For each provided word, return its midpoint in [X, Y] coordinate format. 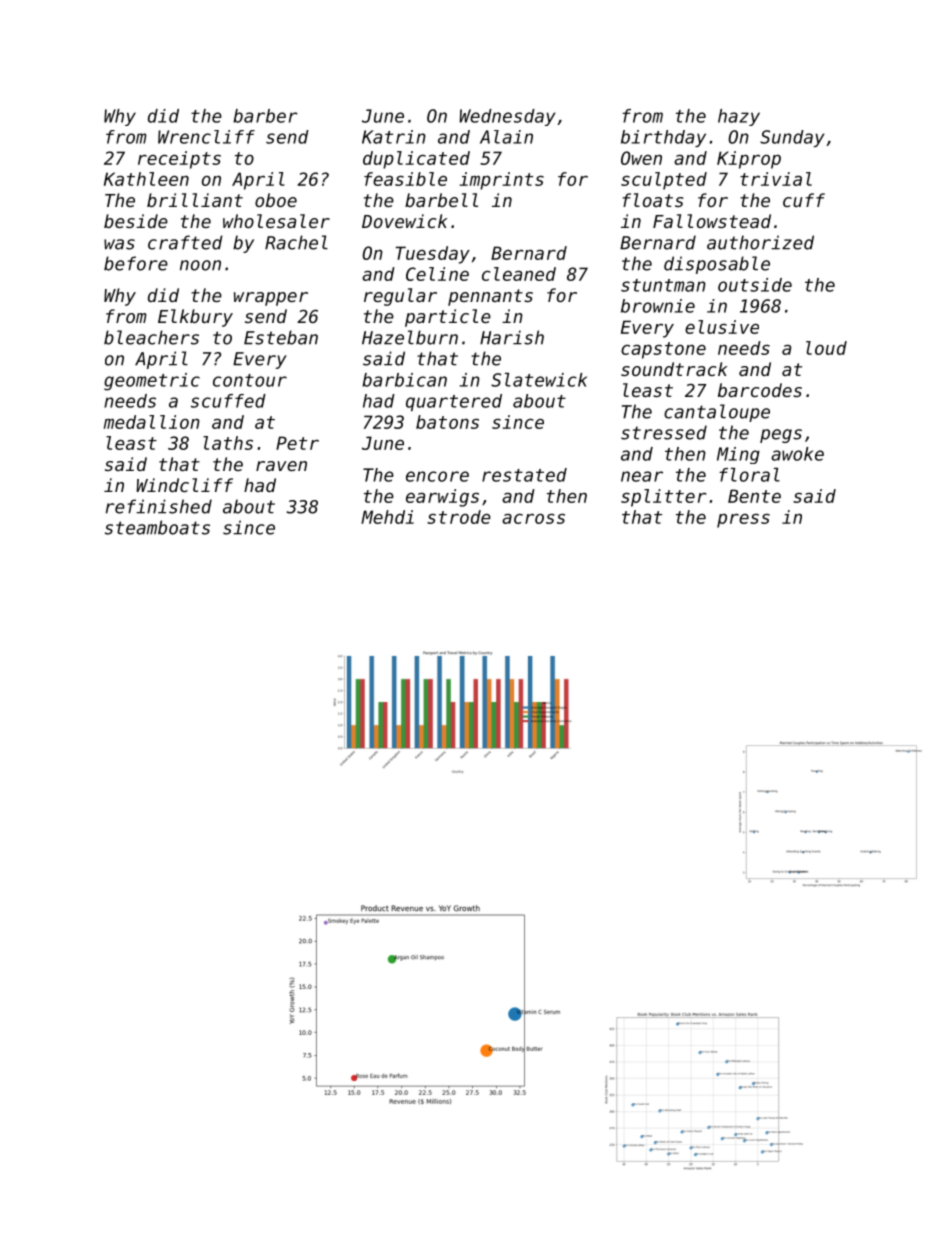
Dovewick [404, 221]
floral [749, 475]
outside [755, 285]
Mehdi [387, 517]
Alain [506, 137]
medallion [152, 422]
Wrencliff [206, 137]
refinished [159, 506]
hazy [739, 117]
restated [524, 475]
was [119, 244]
